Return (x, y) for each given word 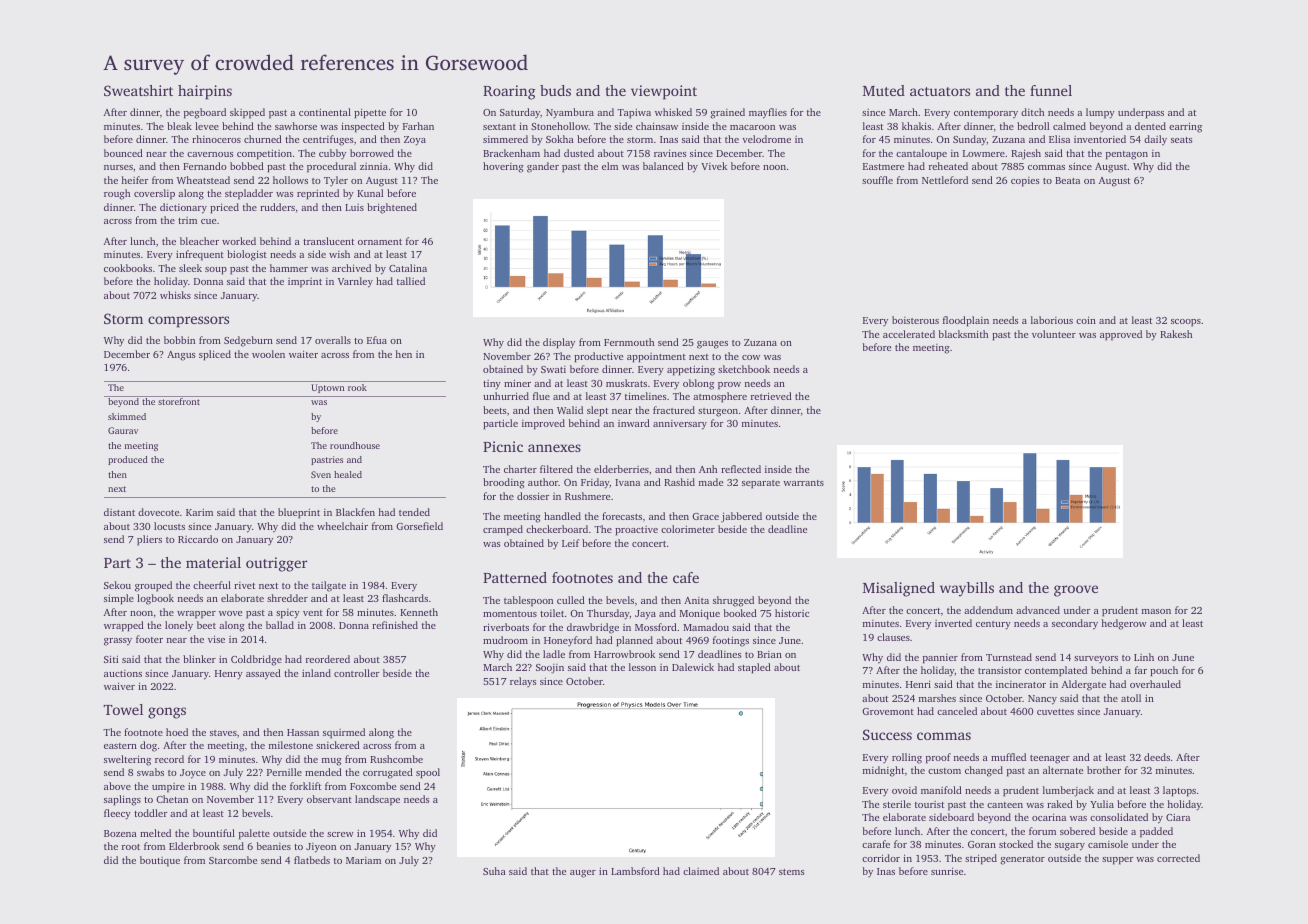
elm (610, 166)
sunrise (947, 871)
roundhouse (355, 445)
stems (792, 872)
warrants (803, 483)
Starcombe (233, 860)
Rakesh (1176, 334)
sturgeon (718, 412)
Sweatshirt (138, 90)
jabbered (741, 517)
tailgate (329, 586)
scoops (1186, 323)
